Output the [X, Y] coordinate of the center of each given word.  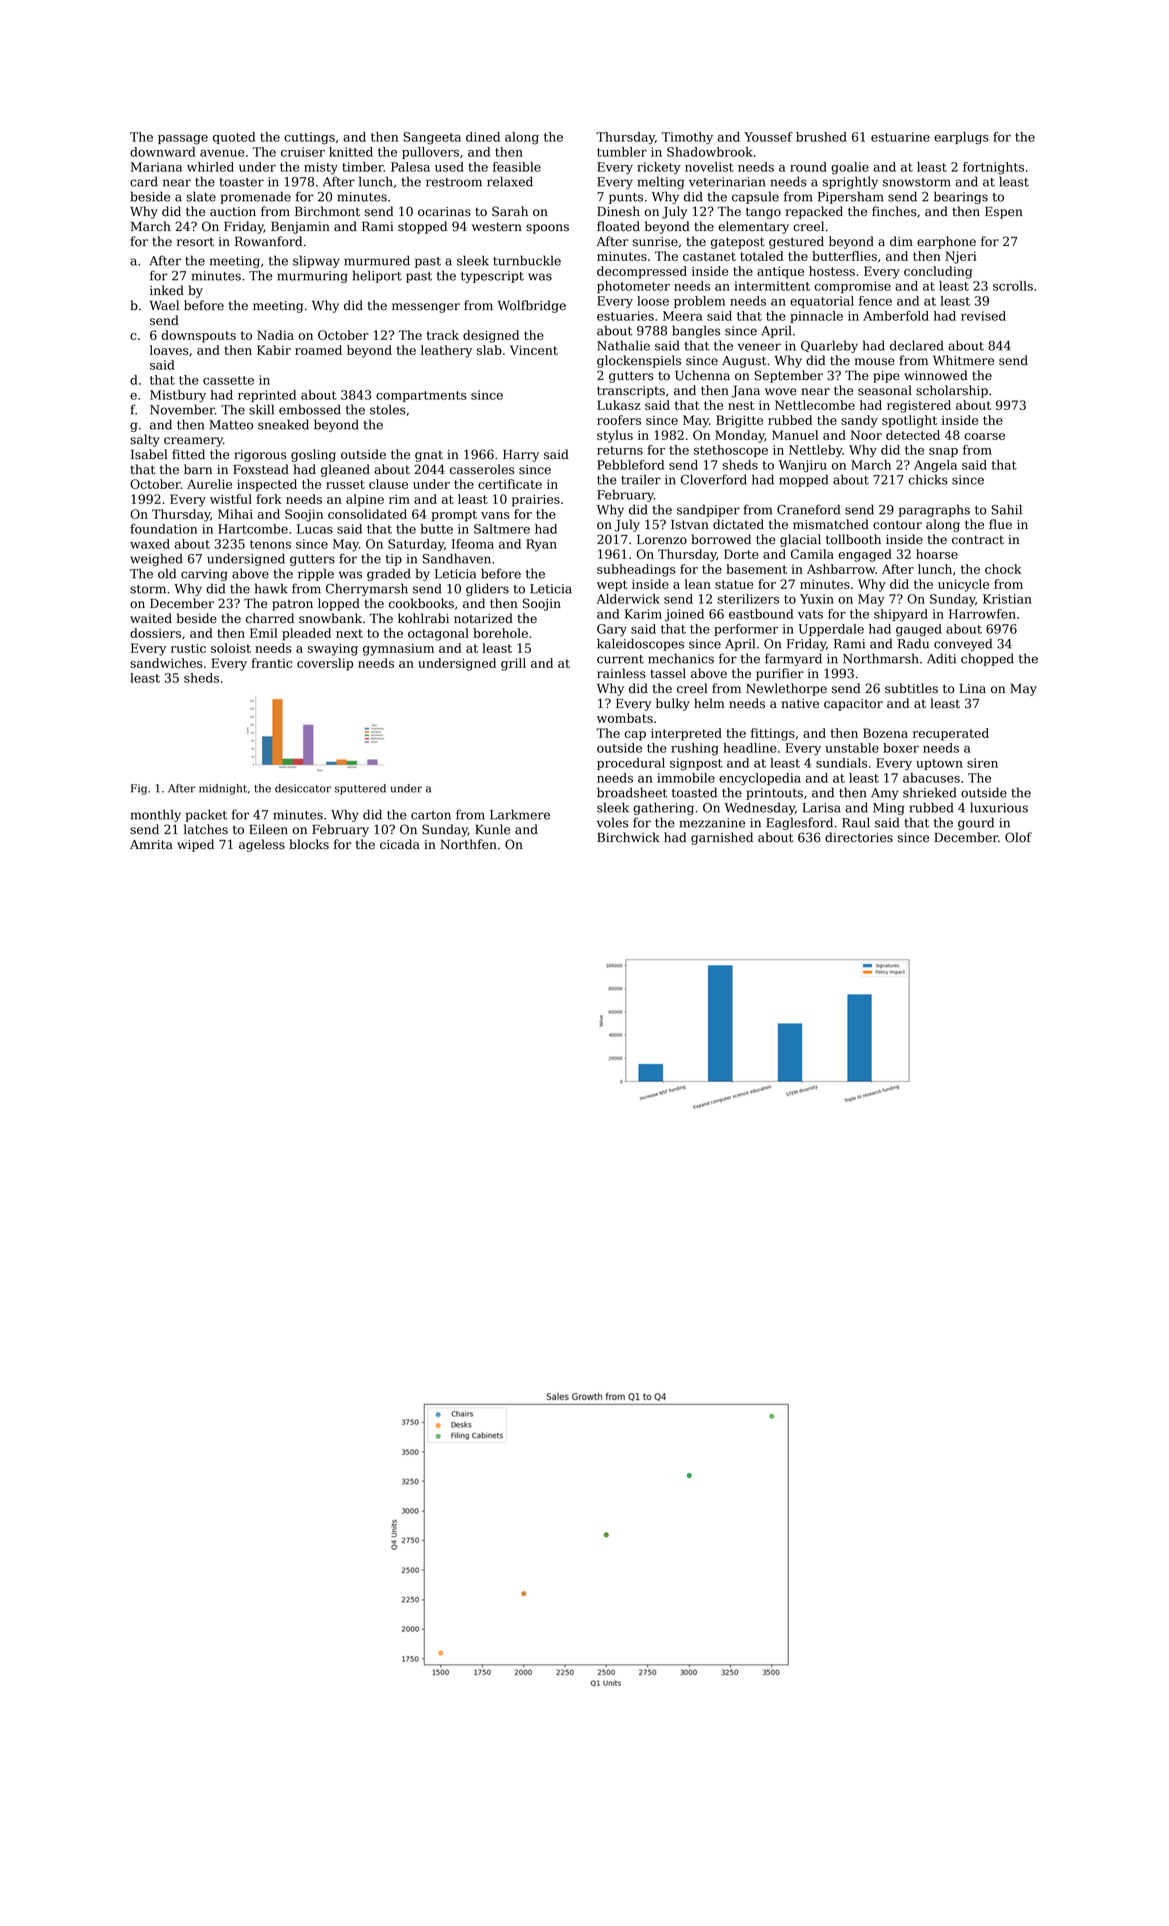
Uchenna [702, 375]
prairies [536, 500]
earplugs [961, 138]
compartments [421, 396]
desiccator [303, 788]
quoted [234, 138]
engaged [865, 555]
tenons [270, 544]
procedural [631, 764]
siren [982, 763]
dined [483, 137]
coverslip [325, 664]
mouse [875, 362]
